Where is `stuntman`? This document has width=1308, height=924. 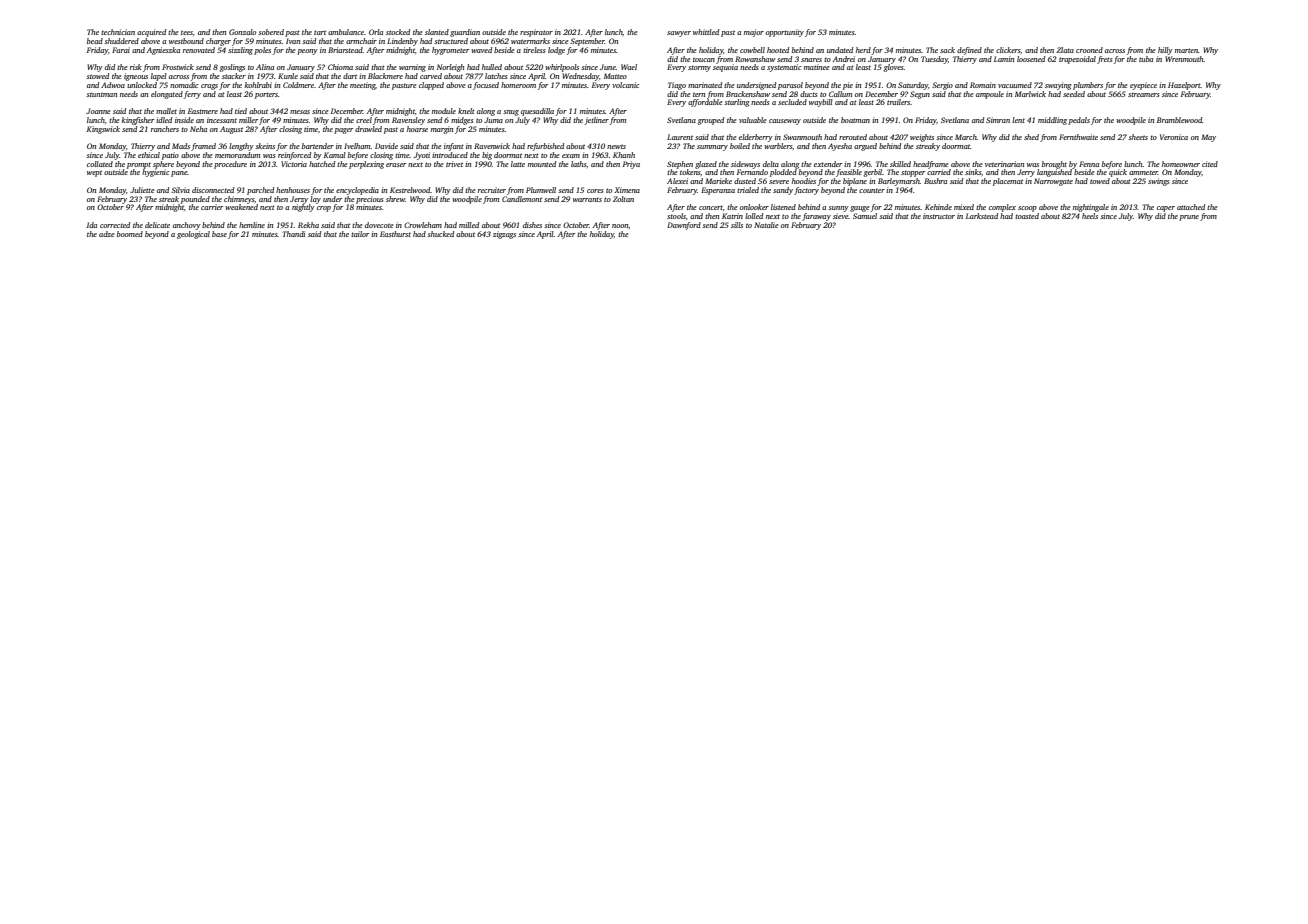
stuntman is located at coordinates (101, 94).
